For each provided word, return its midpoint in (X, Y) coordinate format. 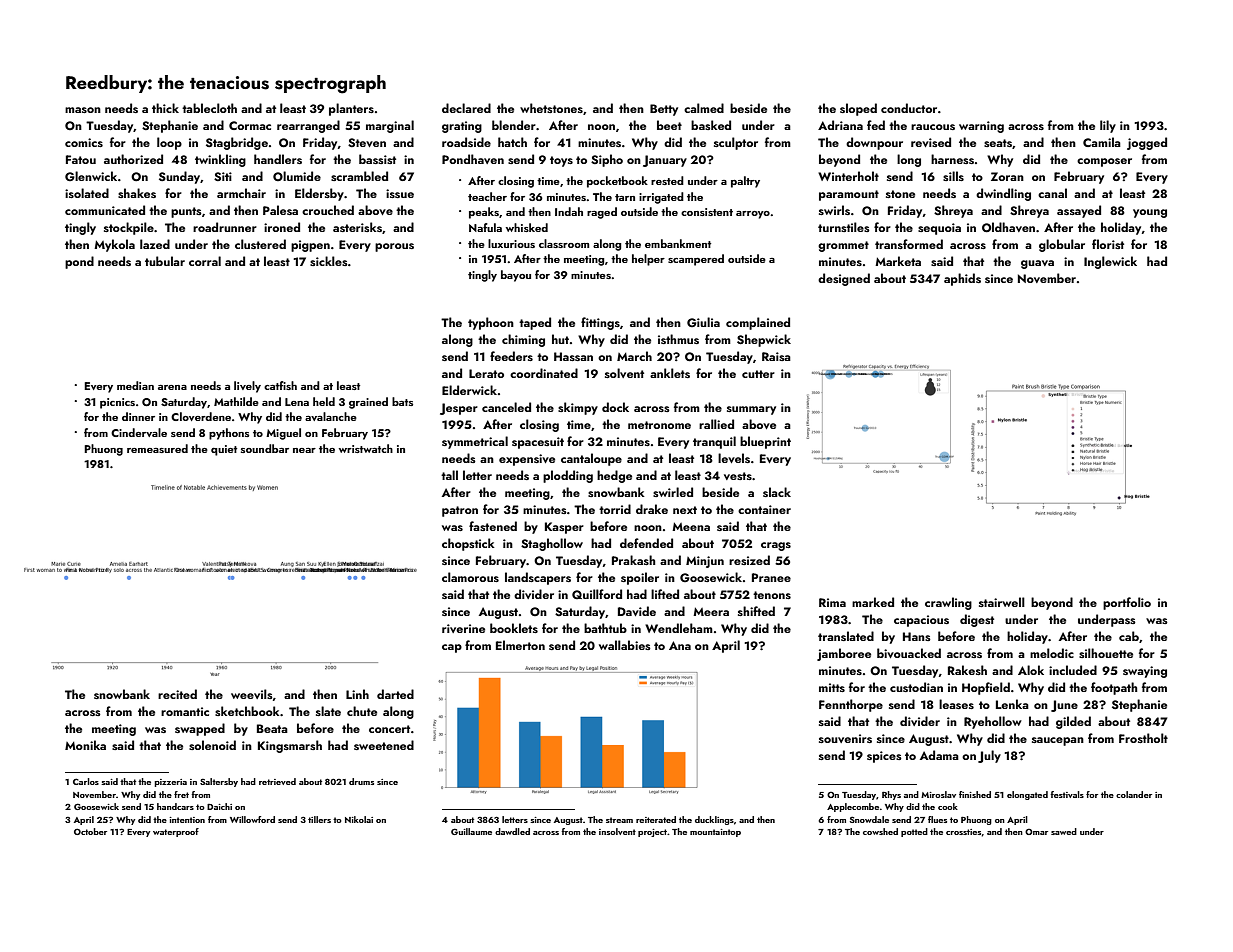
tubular (165, 261)
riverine (463, 628)
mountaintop (715, 833)
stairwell (1002, 602)
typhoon (491, 323)
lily (1108, 126)
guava (1037, 264)
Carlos (86, 781)
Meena (691, 526)
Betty (664, 110)
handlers (278, 159)
